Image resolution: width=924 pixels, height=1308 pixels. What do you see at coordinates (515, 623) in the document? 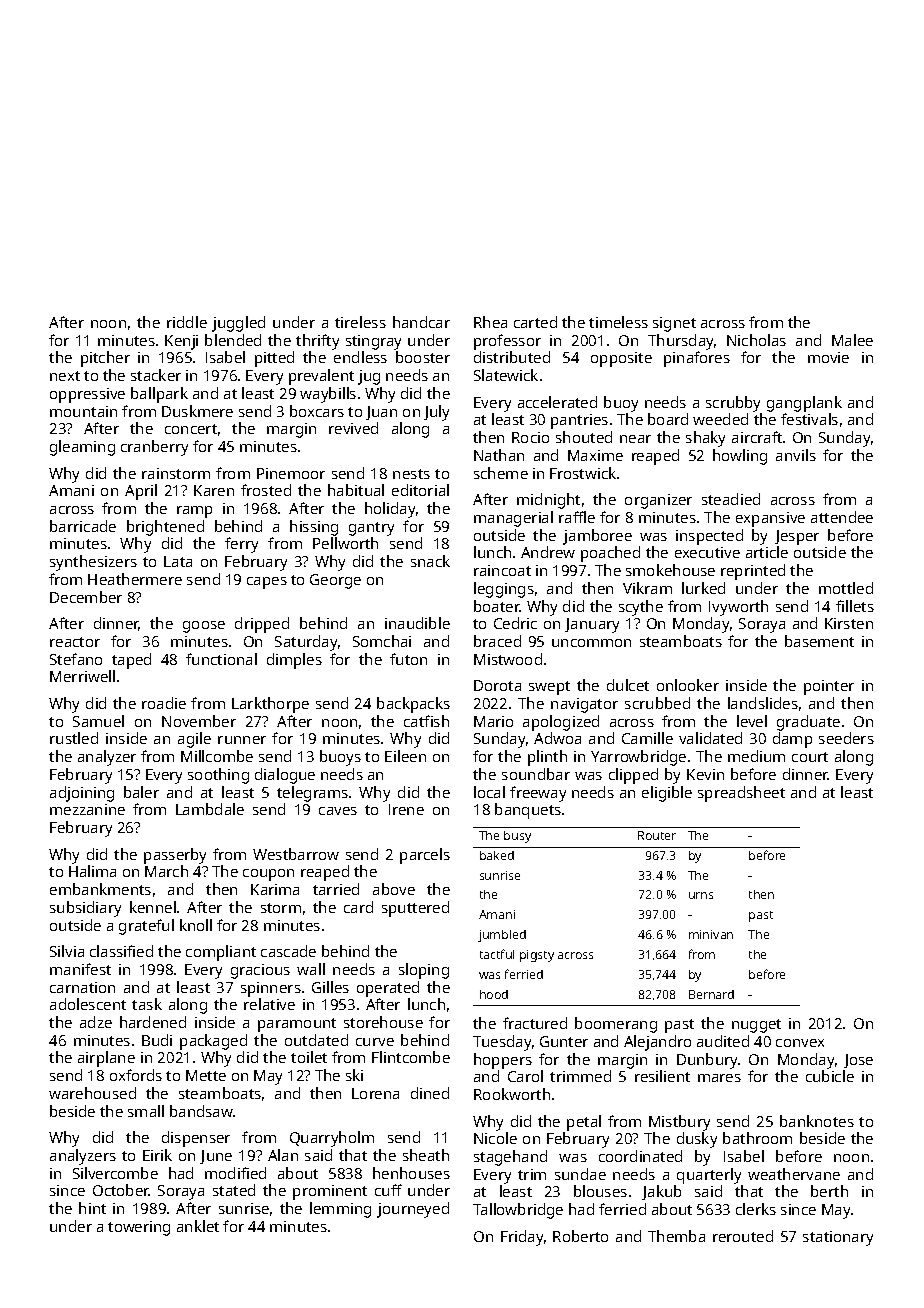
I see `Cedric` at bounding box center [515, 623].
